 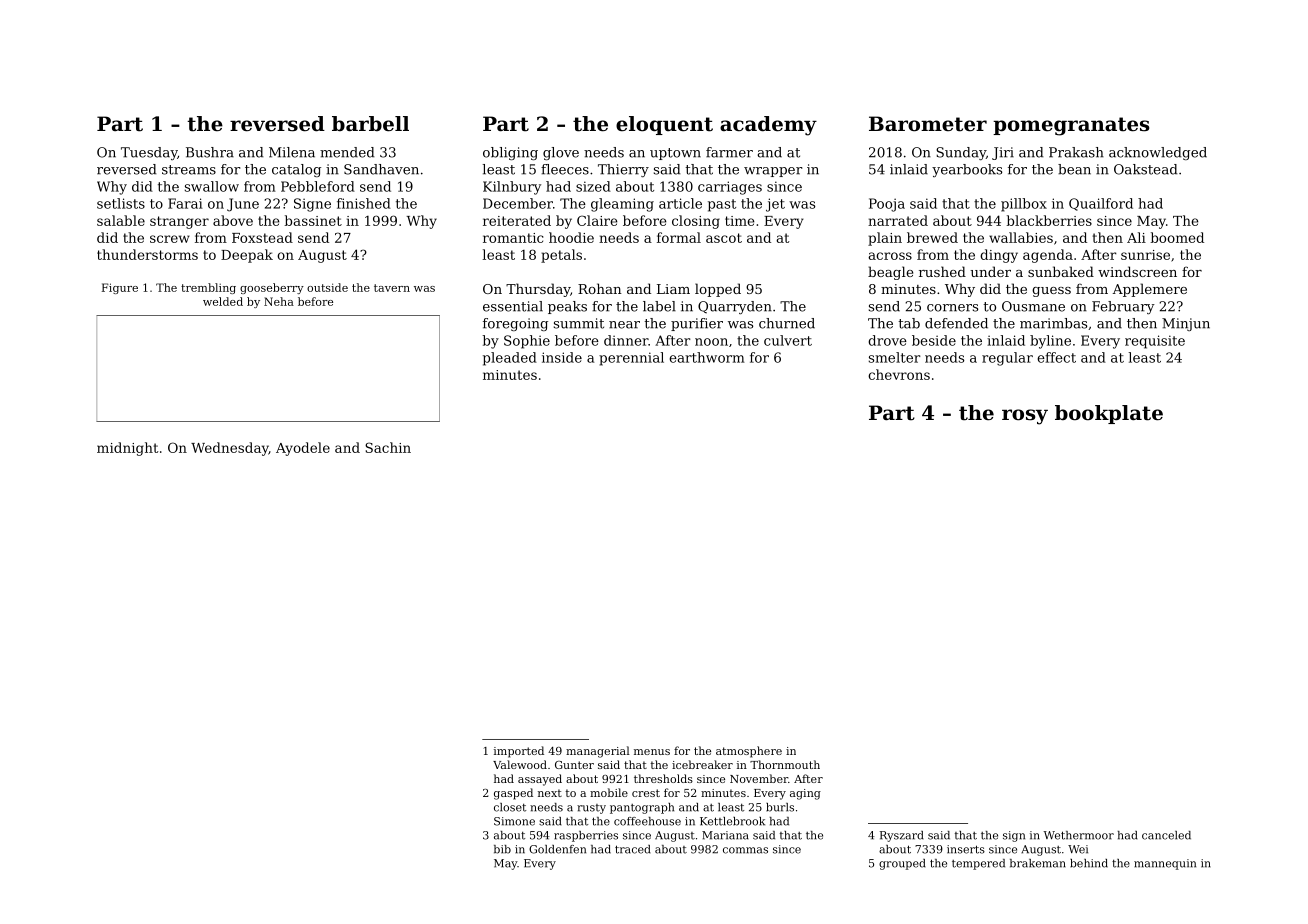 I want to click on Wednesday, so click(x=230, y=449).
